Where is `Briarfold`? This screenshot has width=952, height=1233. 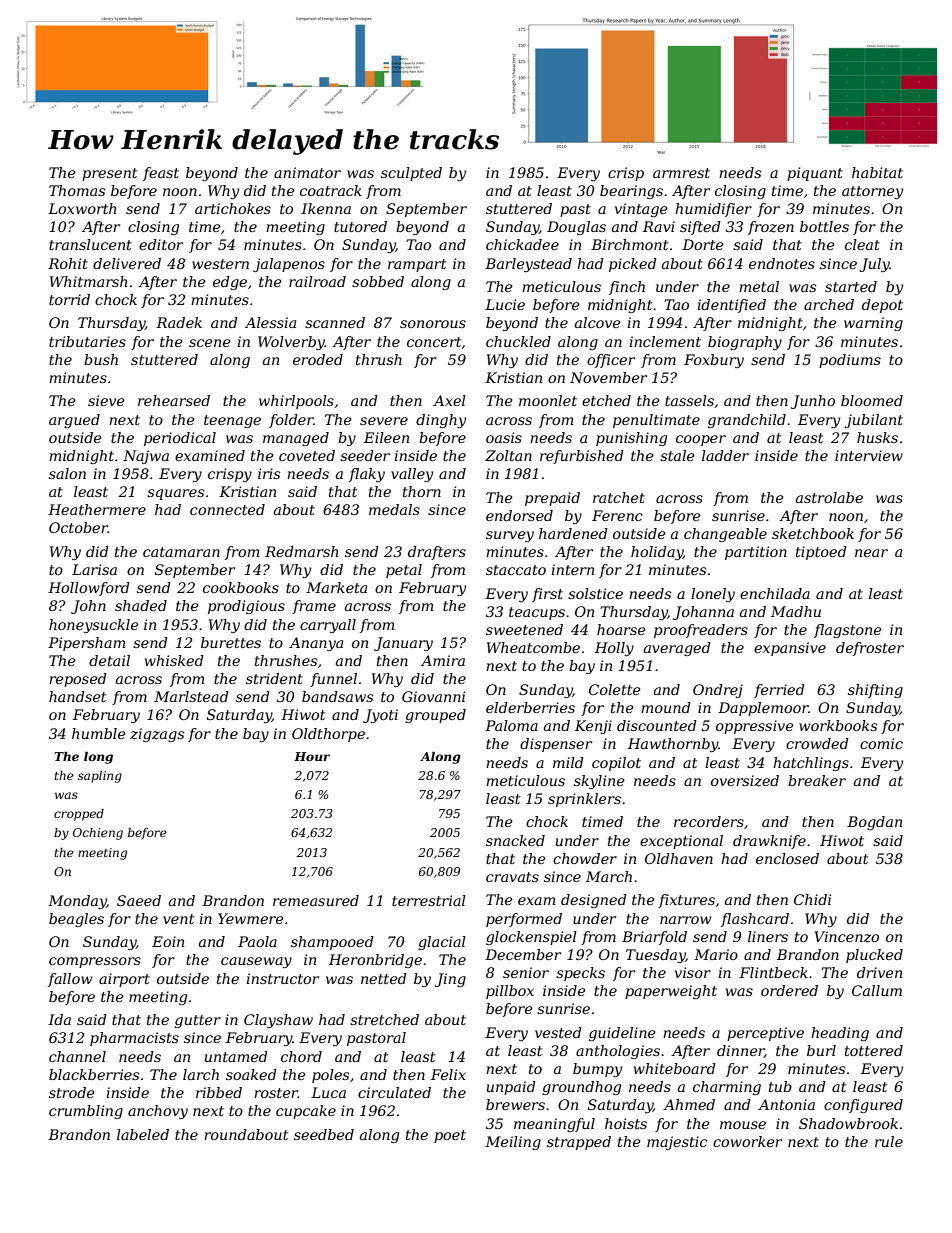
Briarfold is located at coordinates (654, 938).
